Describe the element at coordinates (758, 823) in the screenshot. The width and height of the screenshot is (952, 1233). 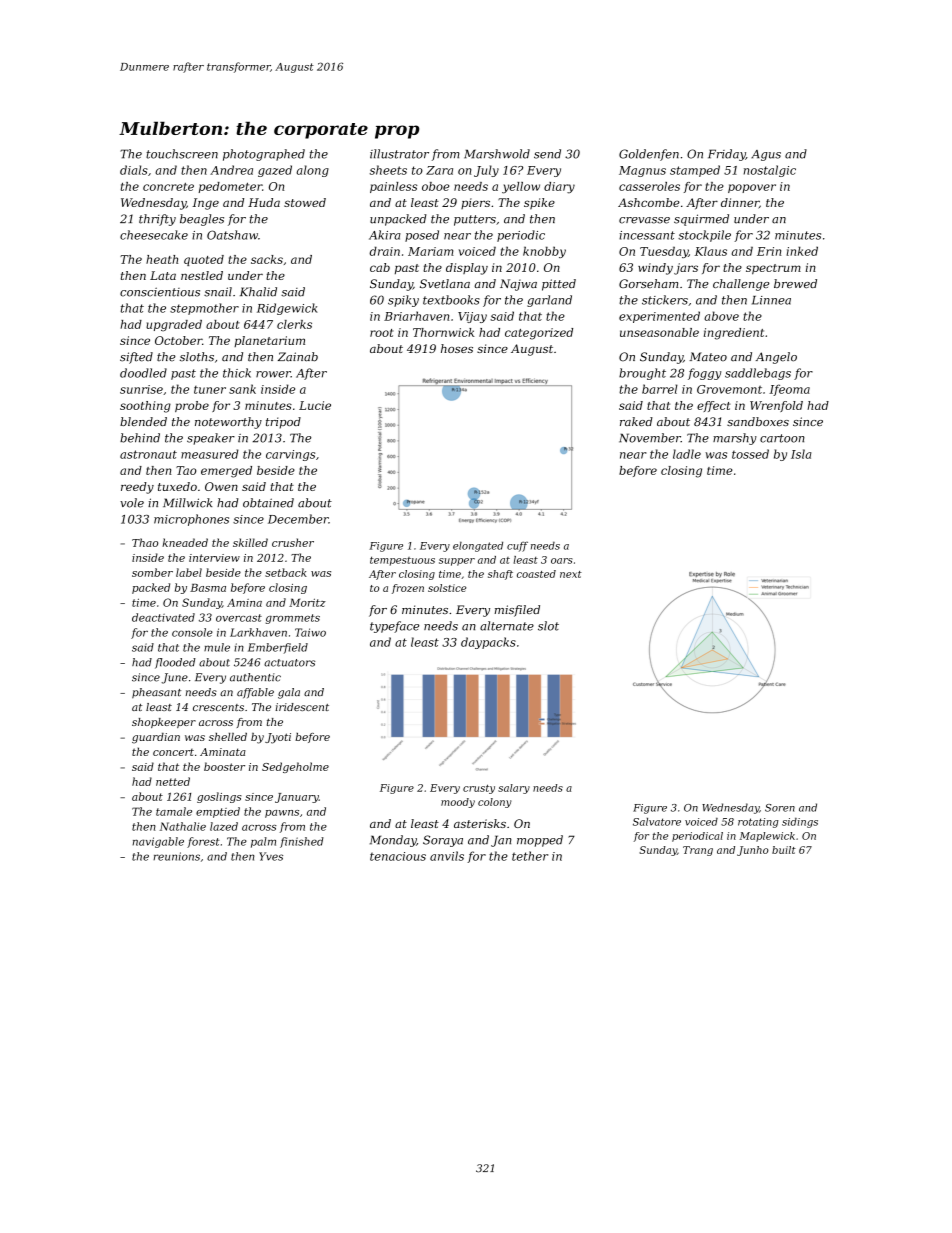
I see `rotating` at that location.
